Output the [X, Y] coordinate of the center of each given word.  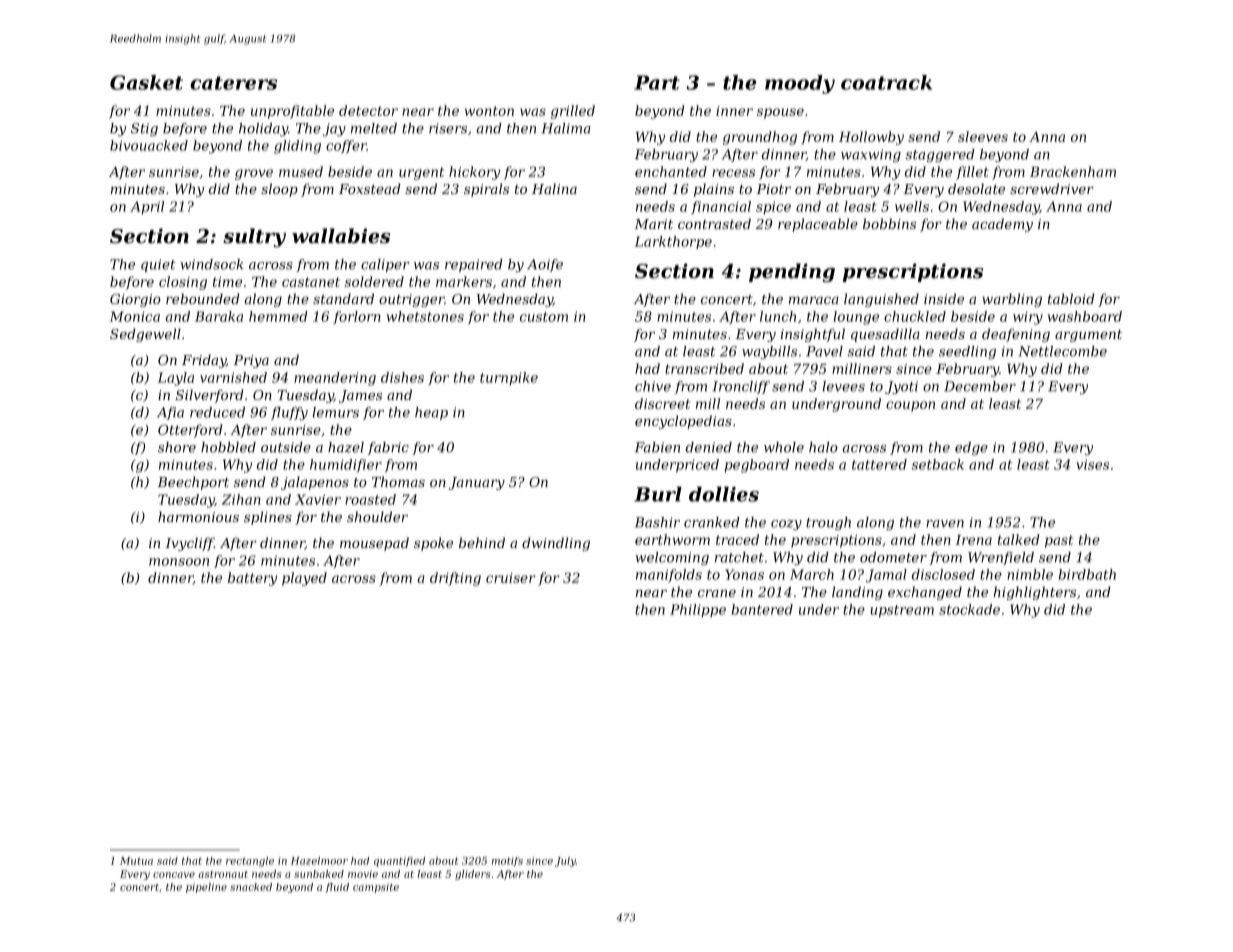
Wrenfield [1001, 558]
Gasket [146, 82]
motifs [507, 862]
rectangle [250, 862]
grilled [573, 112]
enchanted [671, 171]
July [565, 862]
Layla [176, 379]
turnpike [509, 379]
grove [254, 174]
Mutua [136, 861]
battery [252, 579]
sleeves [983, 136]
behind [482, 542]
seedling [967, 352]
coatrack [886, 82]
